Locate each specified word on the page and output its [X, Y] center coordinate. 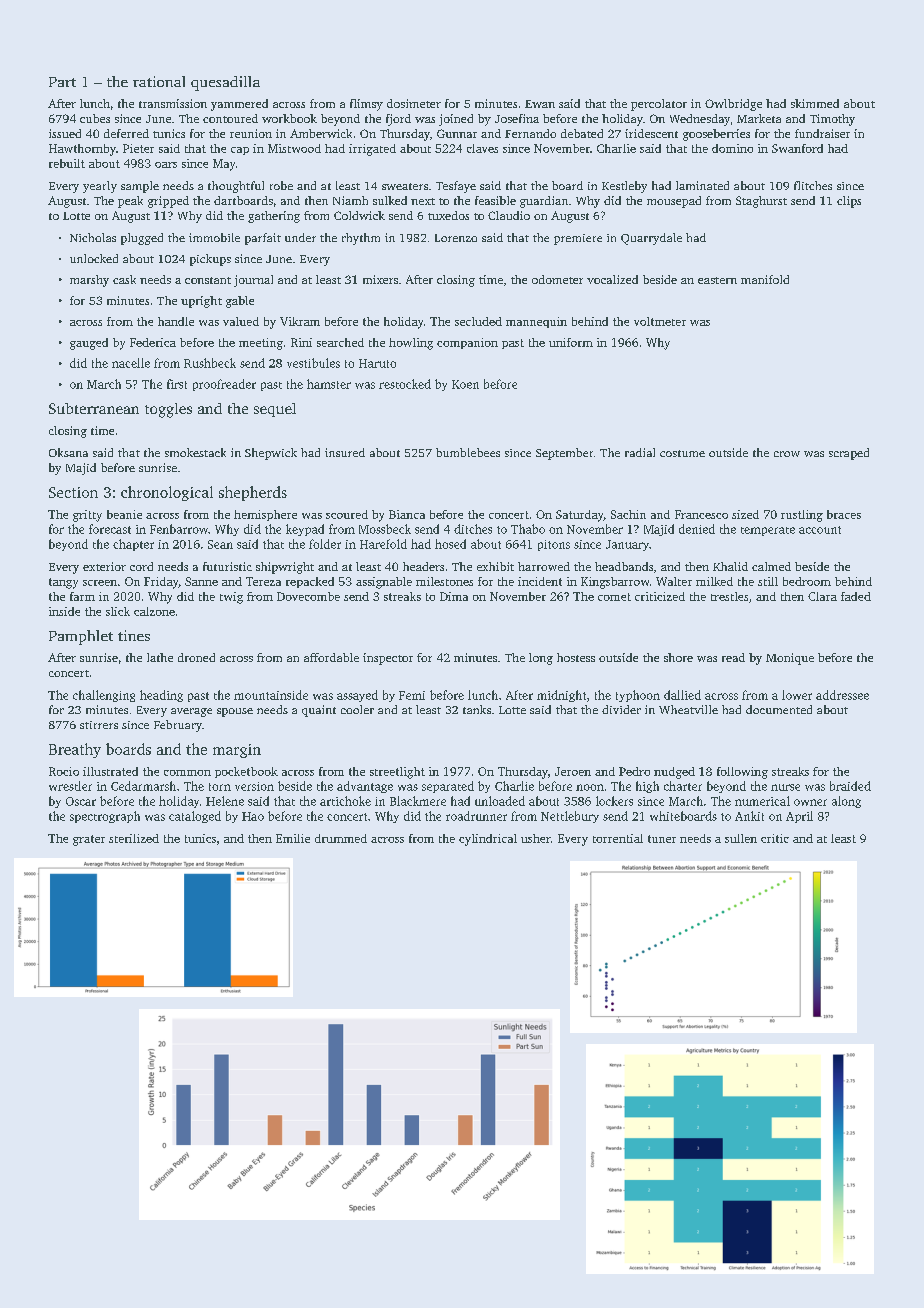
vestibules [313, 363]
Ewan [540, 104]
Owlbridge [733, 105]
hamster [329, 384]
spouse [235, 712]
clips [849, 202]
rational [159, 81]
